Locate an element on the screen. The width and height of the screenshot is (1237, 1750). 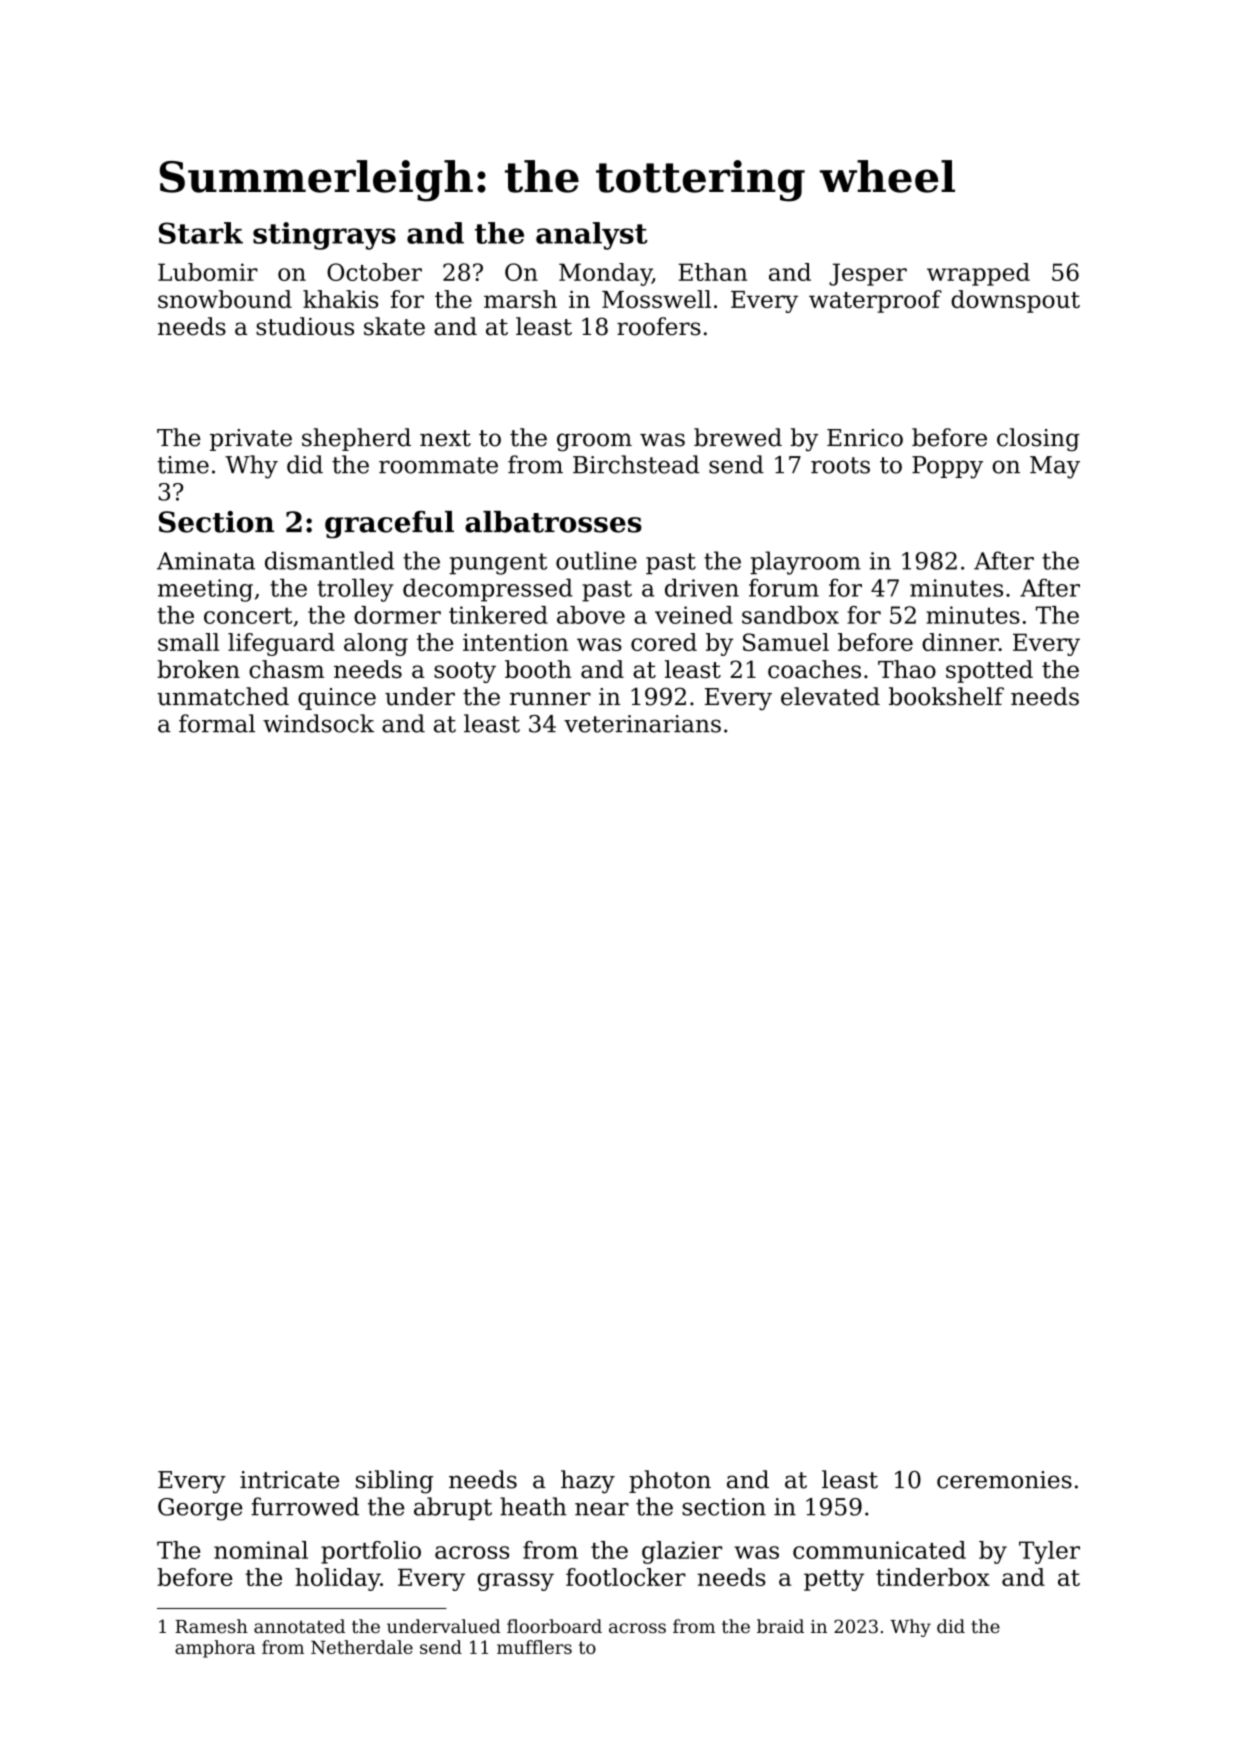
tinderbox is located at coordinates (933, 1577).
